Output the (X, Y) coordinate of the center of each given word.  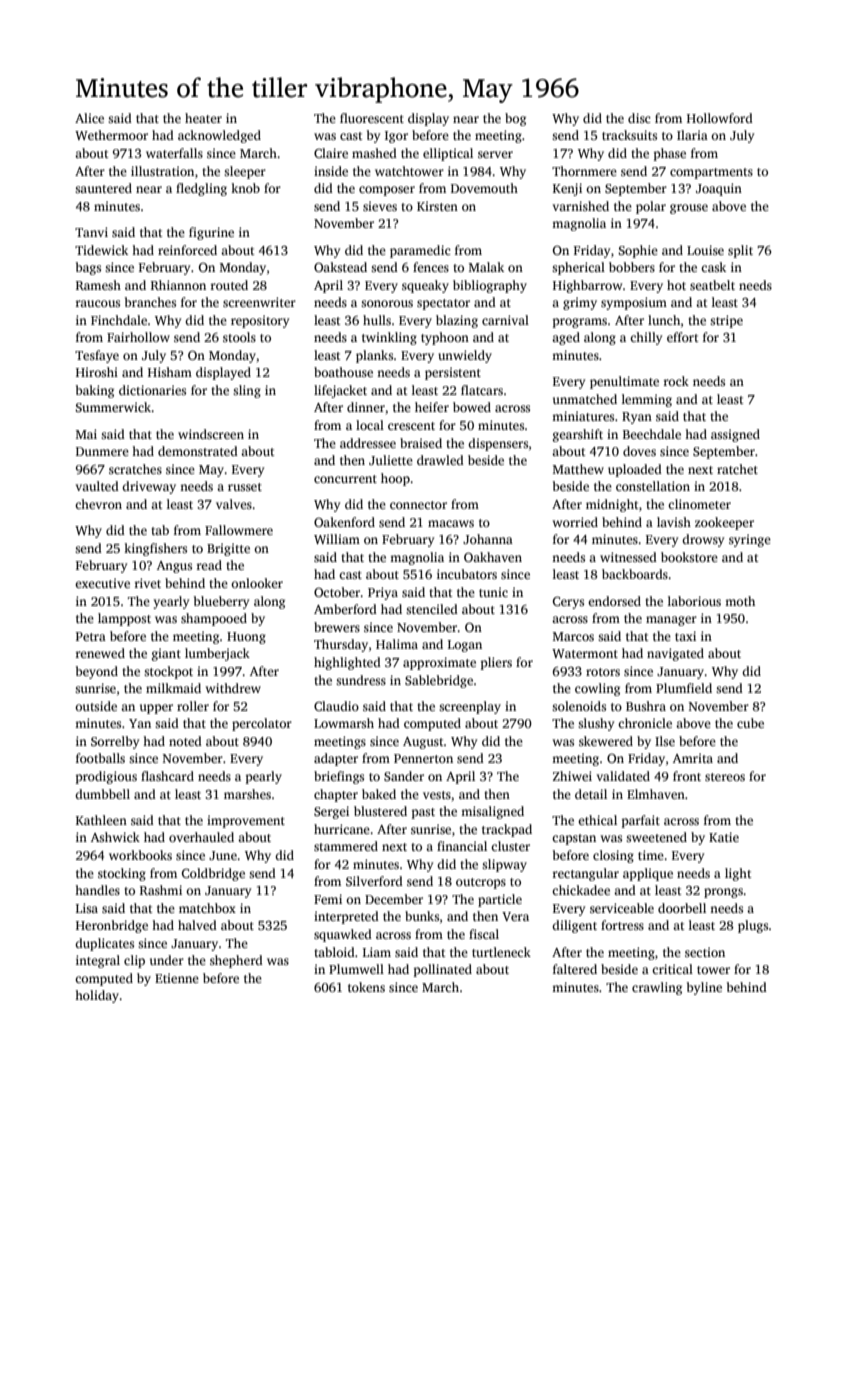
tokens (366, 987)
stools (239, 337)
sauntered (103, 188)
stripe (726, 321)
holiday (97, 996)
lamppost (124, 619)
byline (704, 988)
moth (740, 601)
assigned (735, 435)
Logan (465, 646)
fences (431, 267)
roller (193, 706)
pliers (496, 663)
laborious (694, 601)
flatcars (482, 390)
